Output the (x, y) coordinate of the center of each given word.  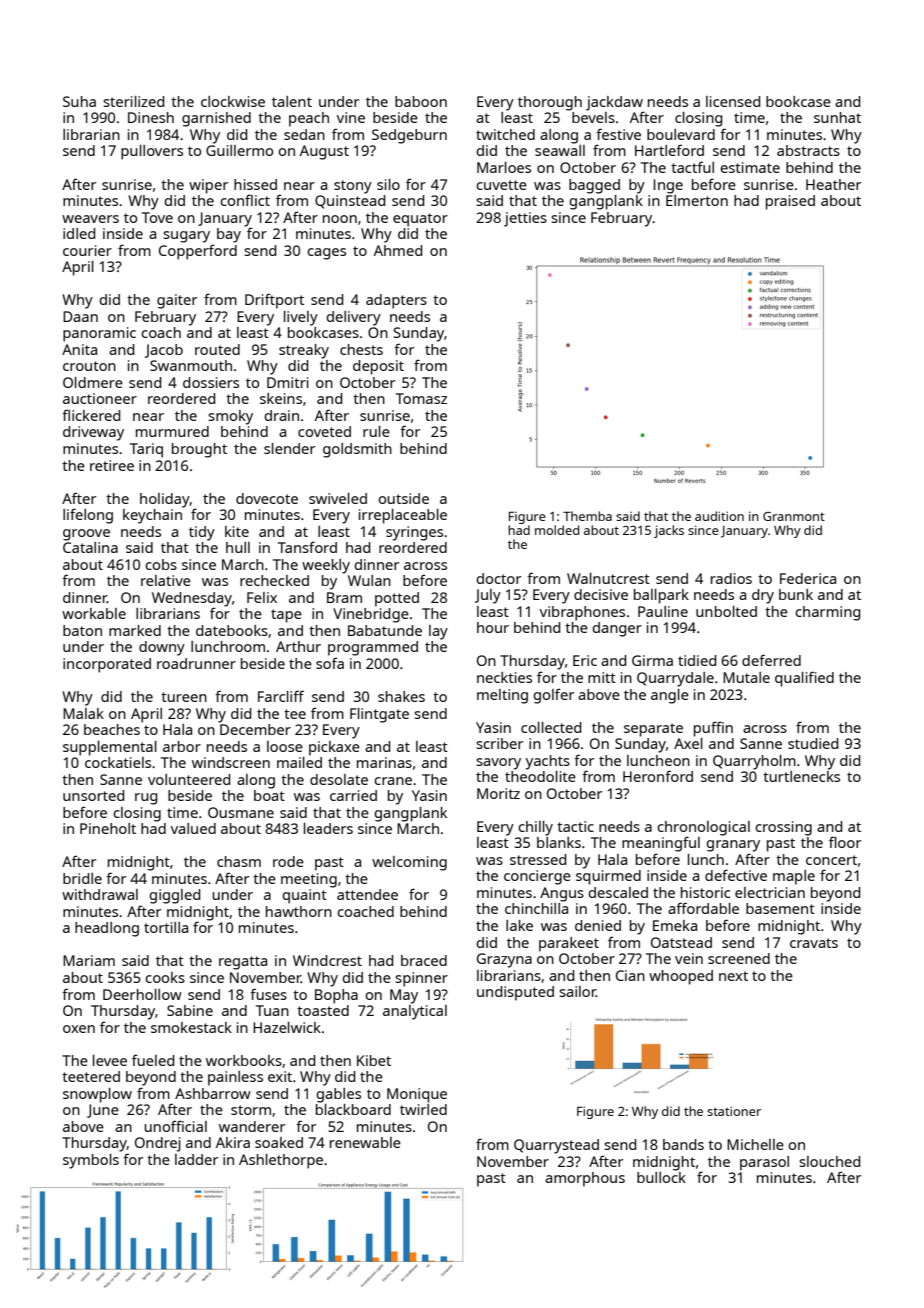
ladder (196, 1159)
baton (82, 630)
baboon (421, 101)
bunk (796, 594)
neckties (504, 677)
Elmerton (697, 200)
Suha (79, 101)
